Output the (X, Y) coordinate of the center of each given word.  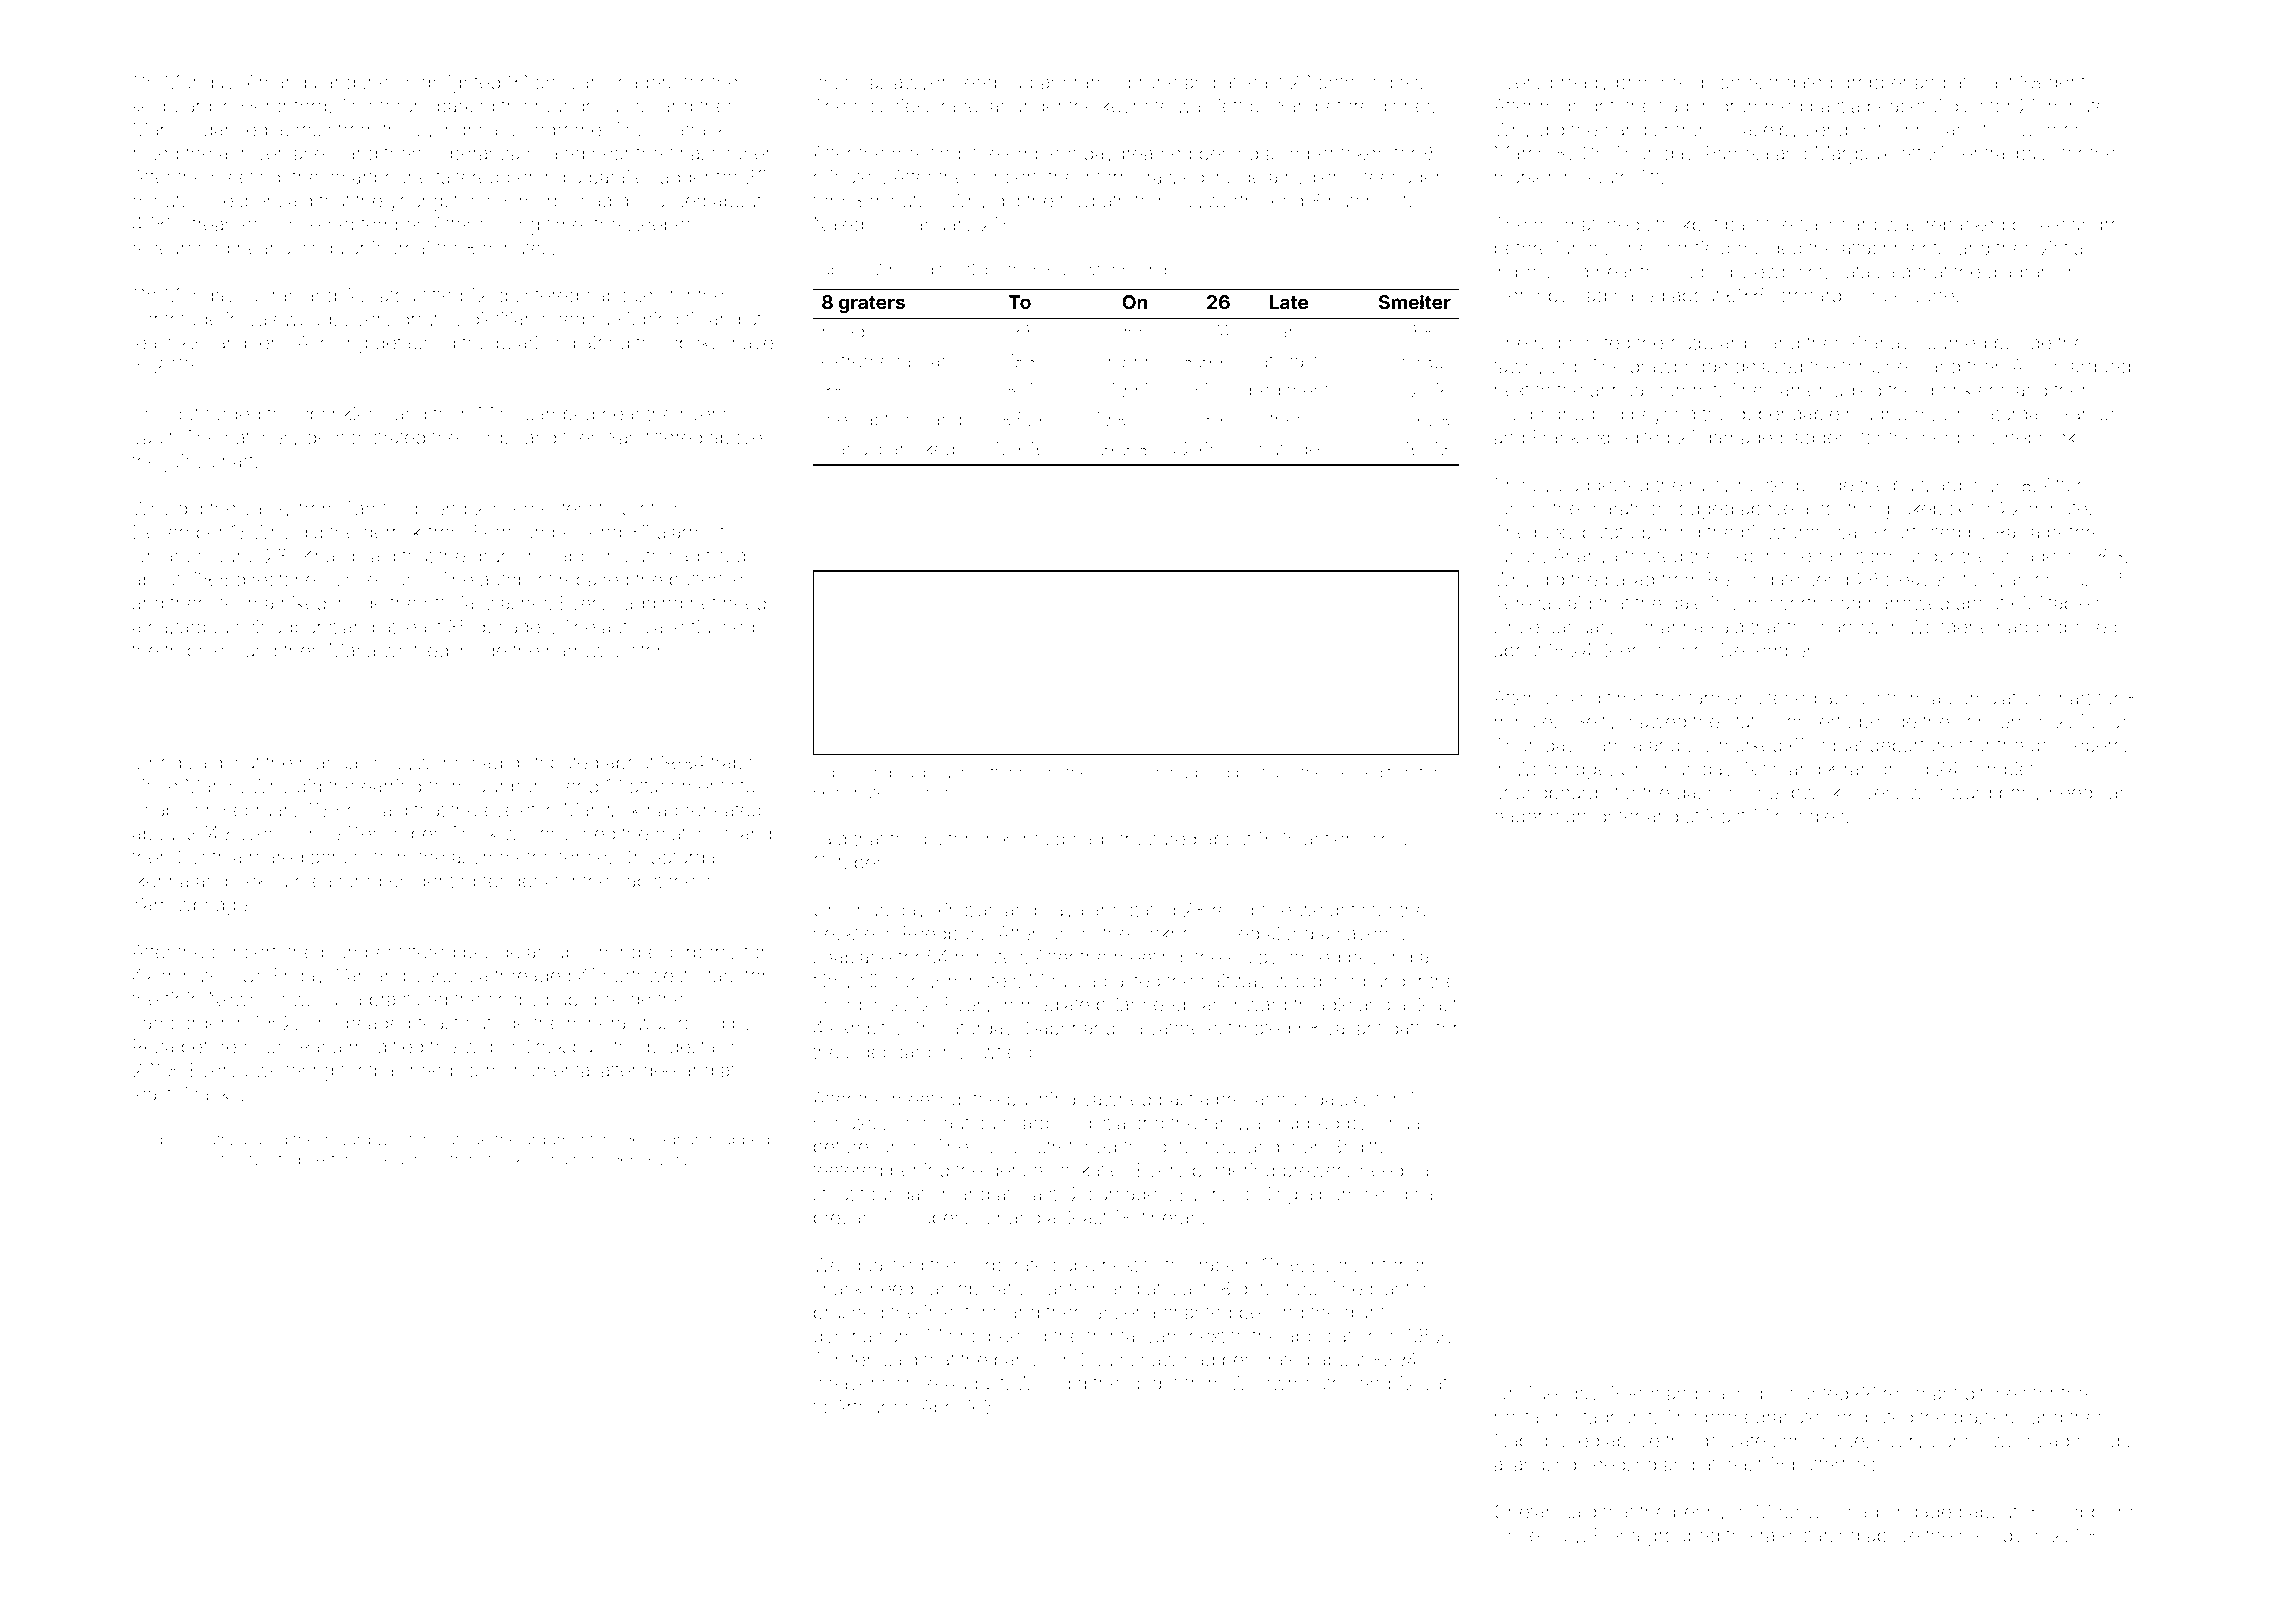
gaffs (1409, 1030)
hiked (304, 603)
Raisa (2017, 532)
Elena (1617, 1535)
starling (1829, 1537)
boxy (1555, 534)
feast (438, 1022)
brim (1635, 82)
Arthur (860, 1407)
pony (2021, 796)
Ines (381, 82)
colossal (847, 82)
